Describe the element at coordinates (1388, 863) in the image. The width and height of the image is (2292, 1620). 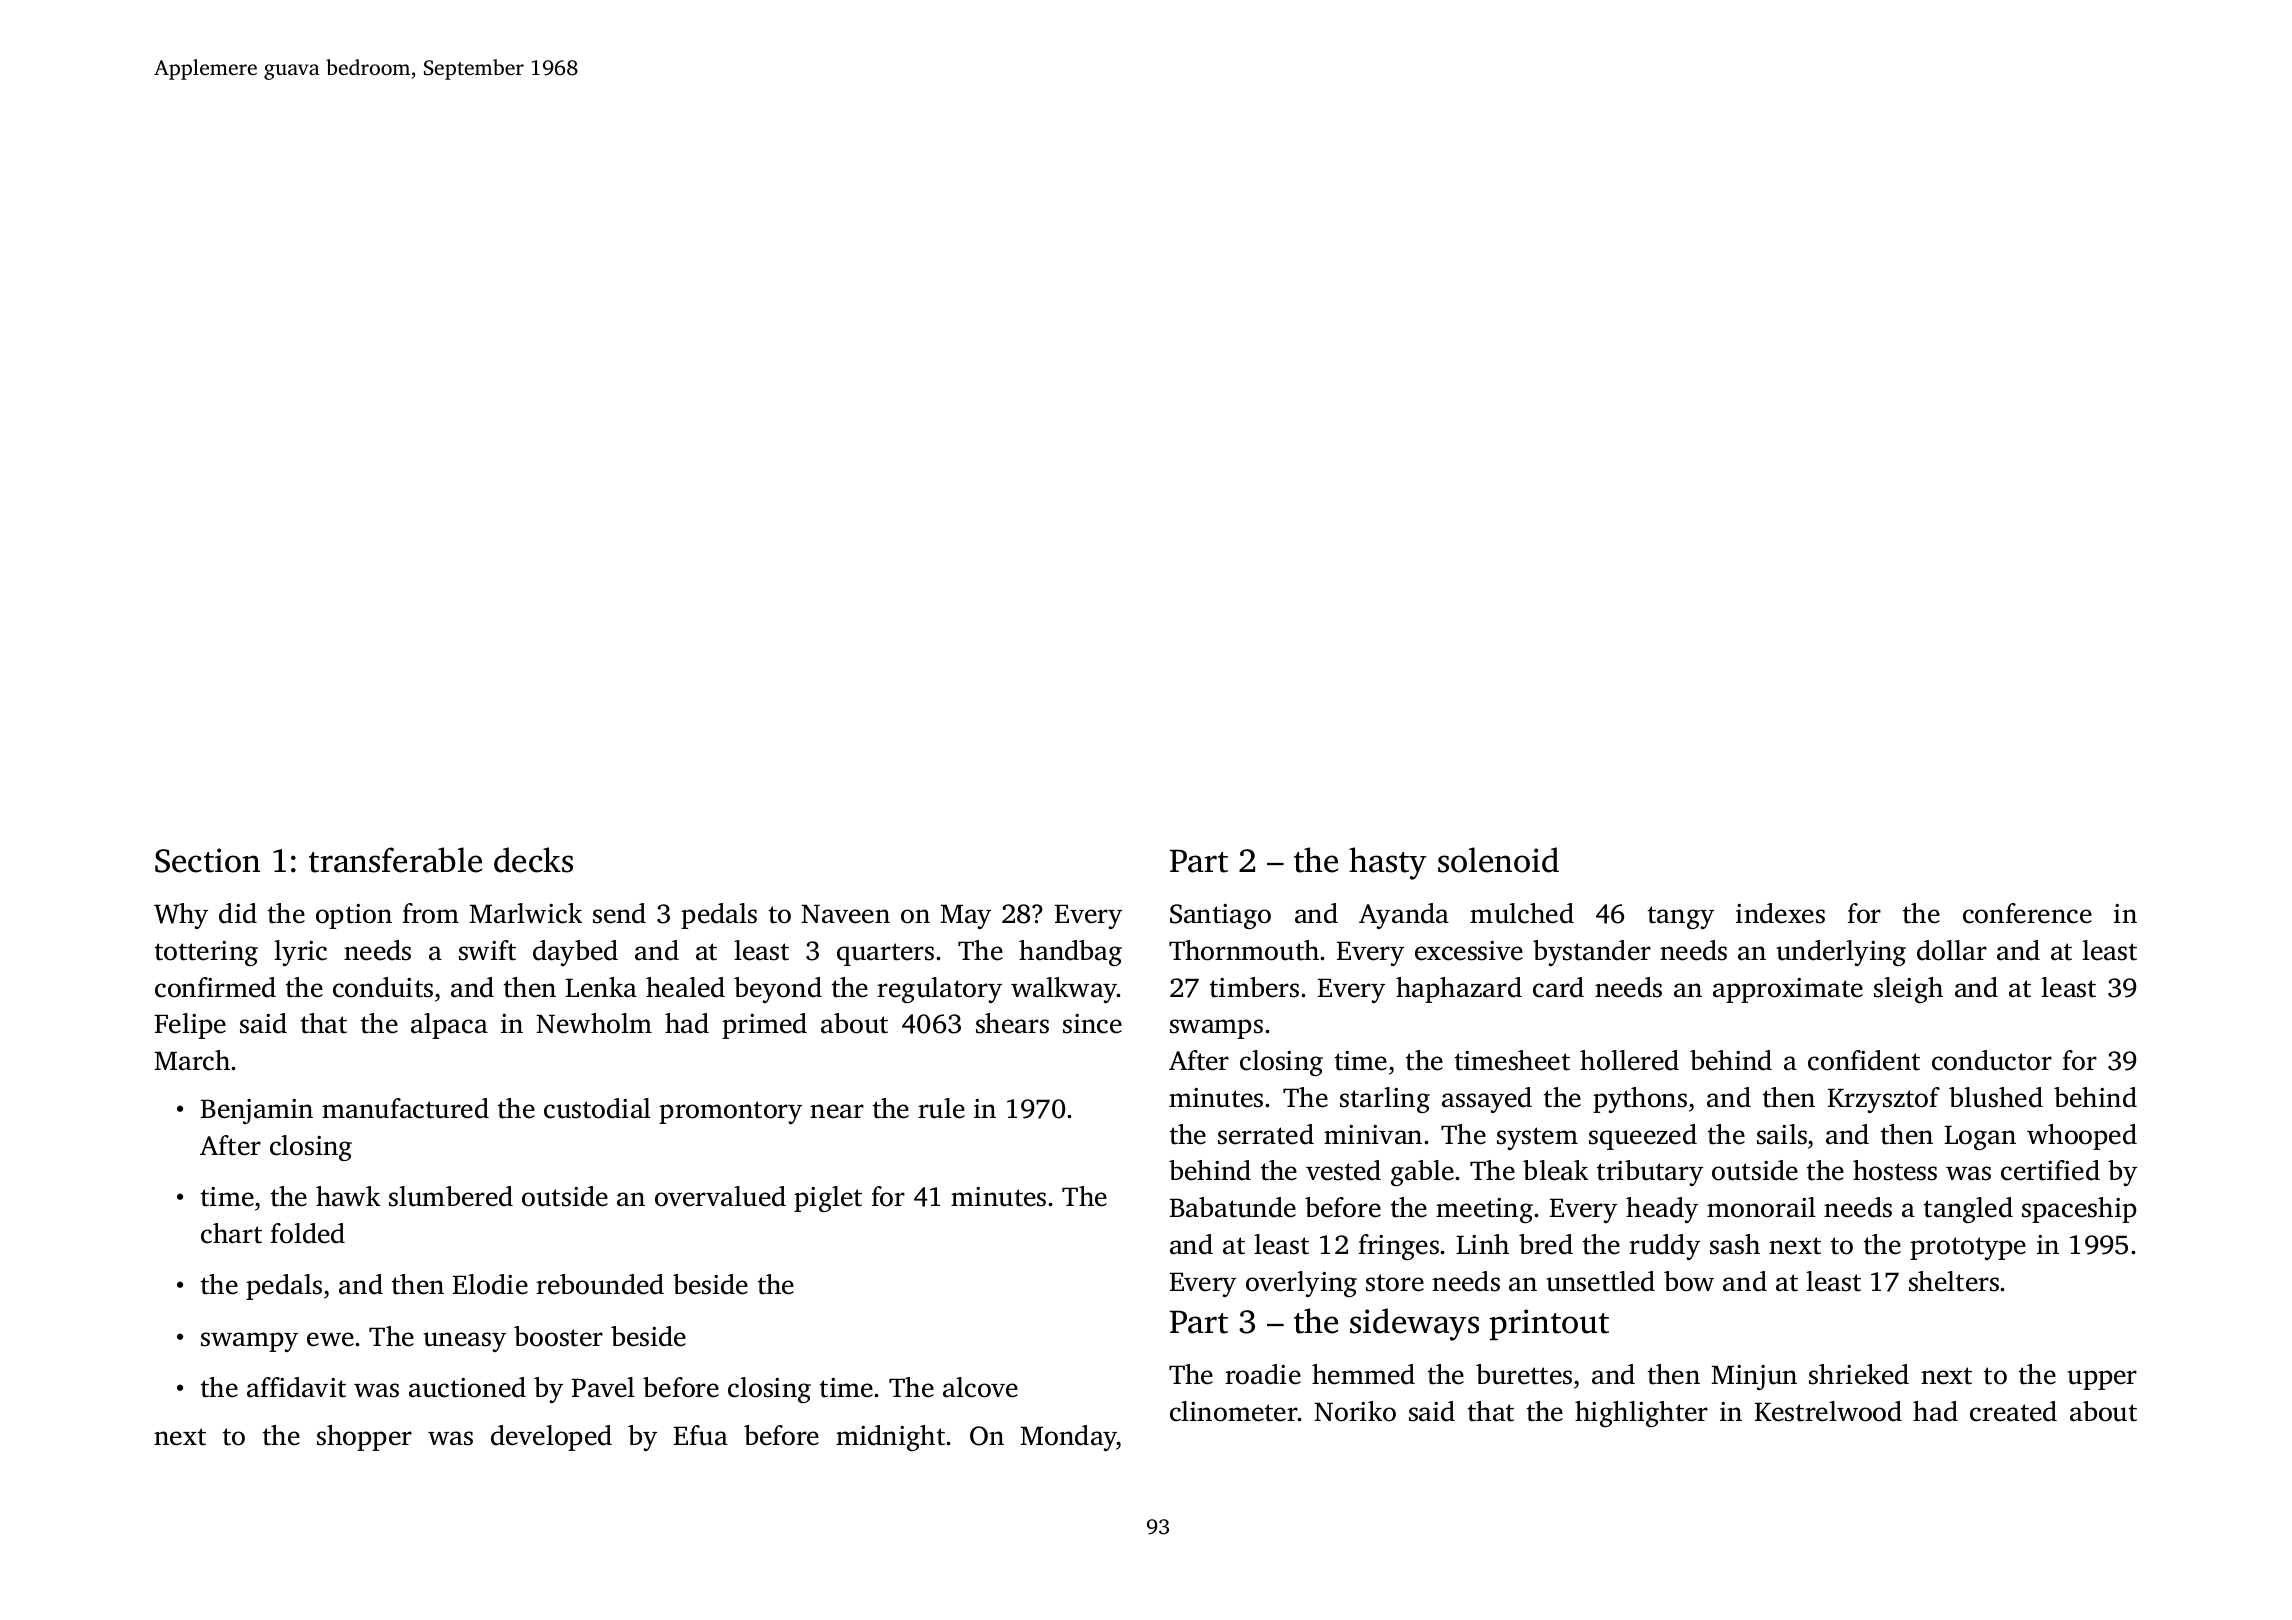
I see `hasty` at that location.
